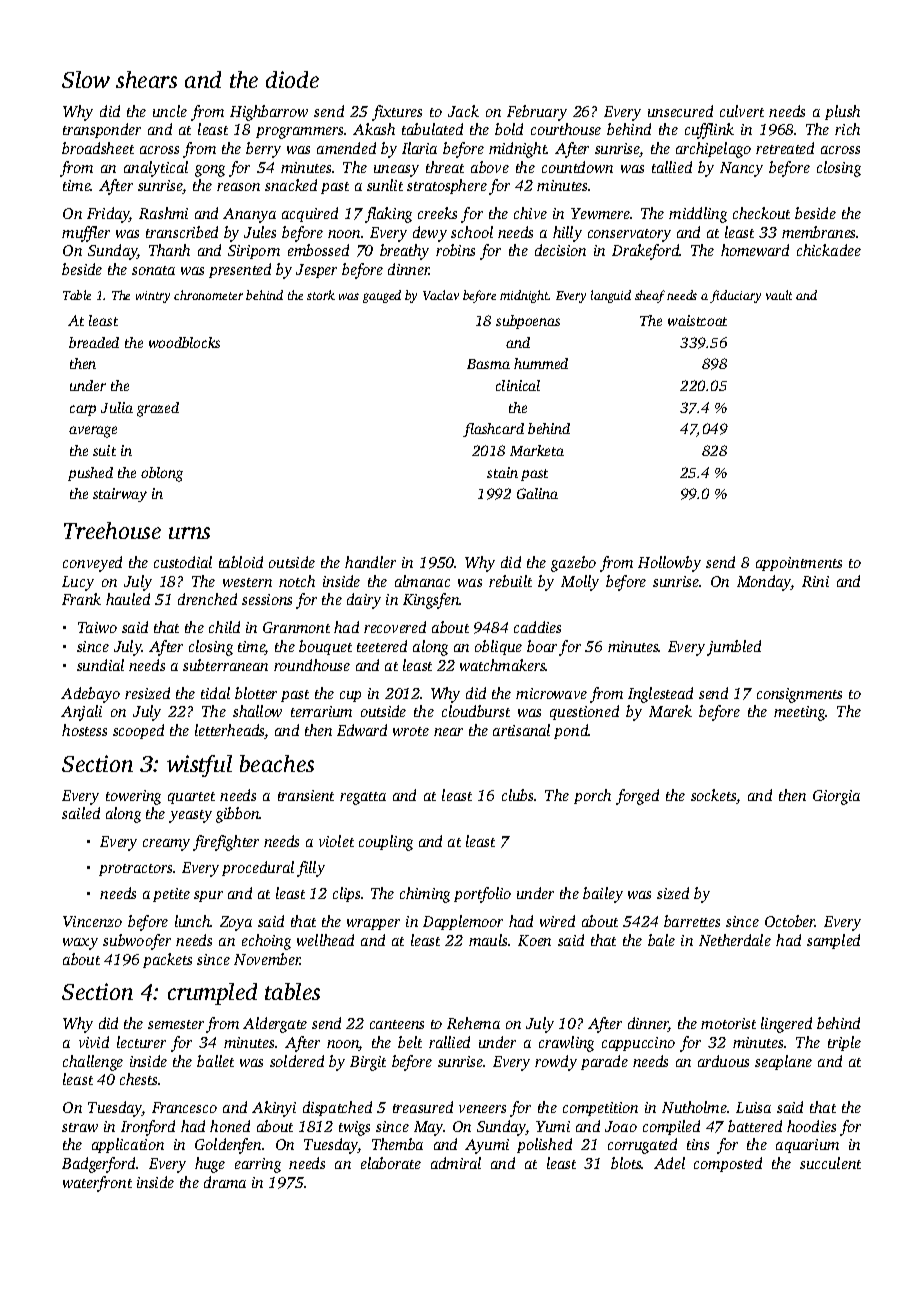 The width and height of the image is (924, 1308). Describe the element at coordinates (292, 79) in the image. I see `diode` at that location.
